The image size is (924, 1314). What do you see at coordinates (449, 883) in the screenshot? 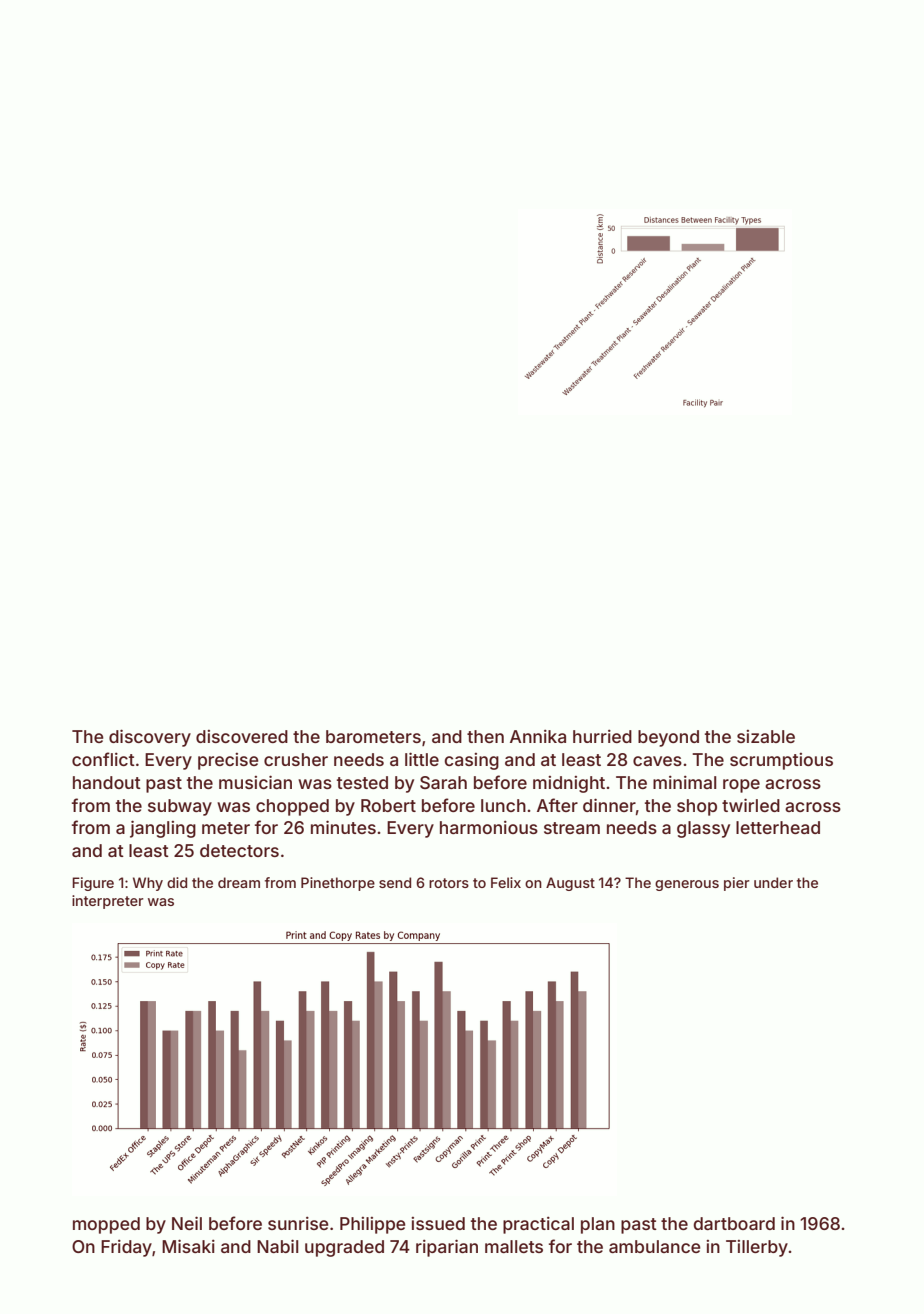
I see `rotors` at bounding box center [449, 883].
